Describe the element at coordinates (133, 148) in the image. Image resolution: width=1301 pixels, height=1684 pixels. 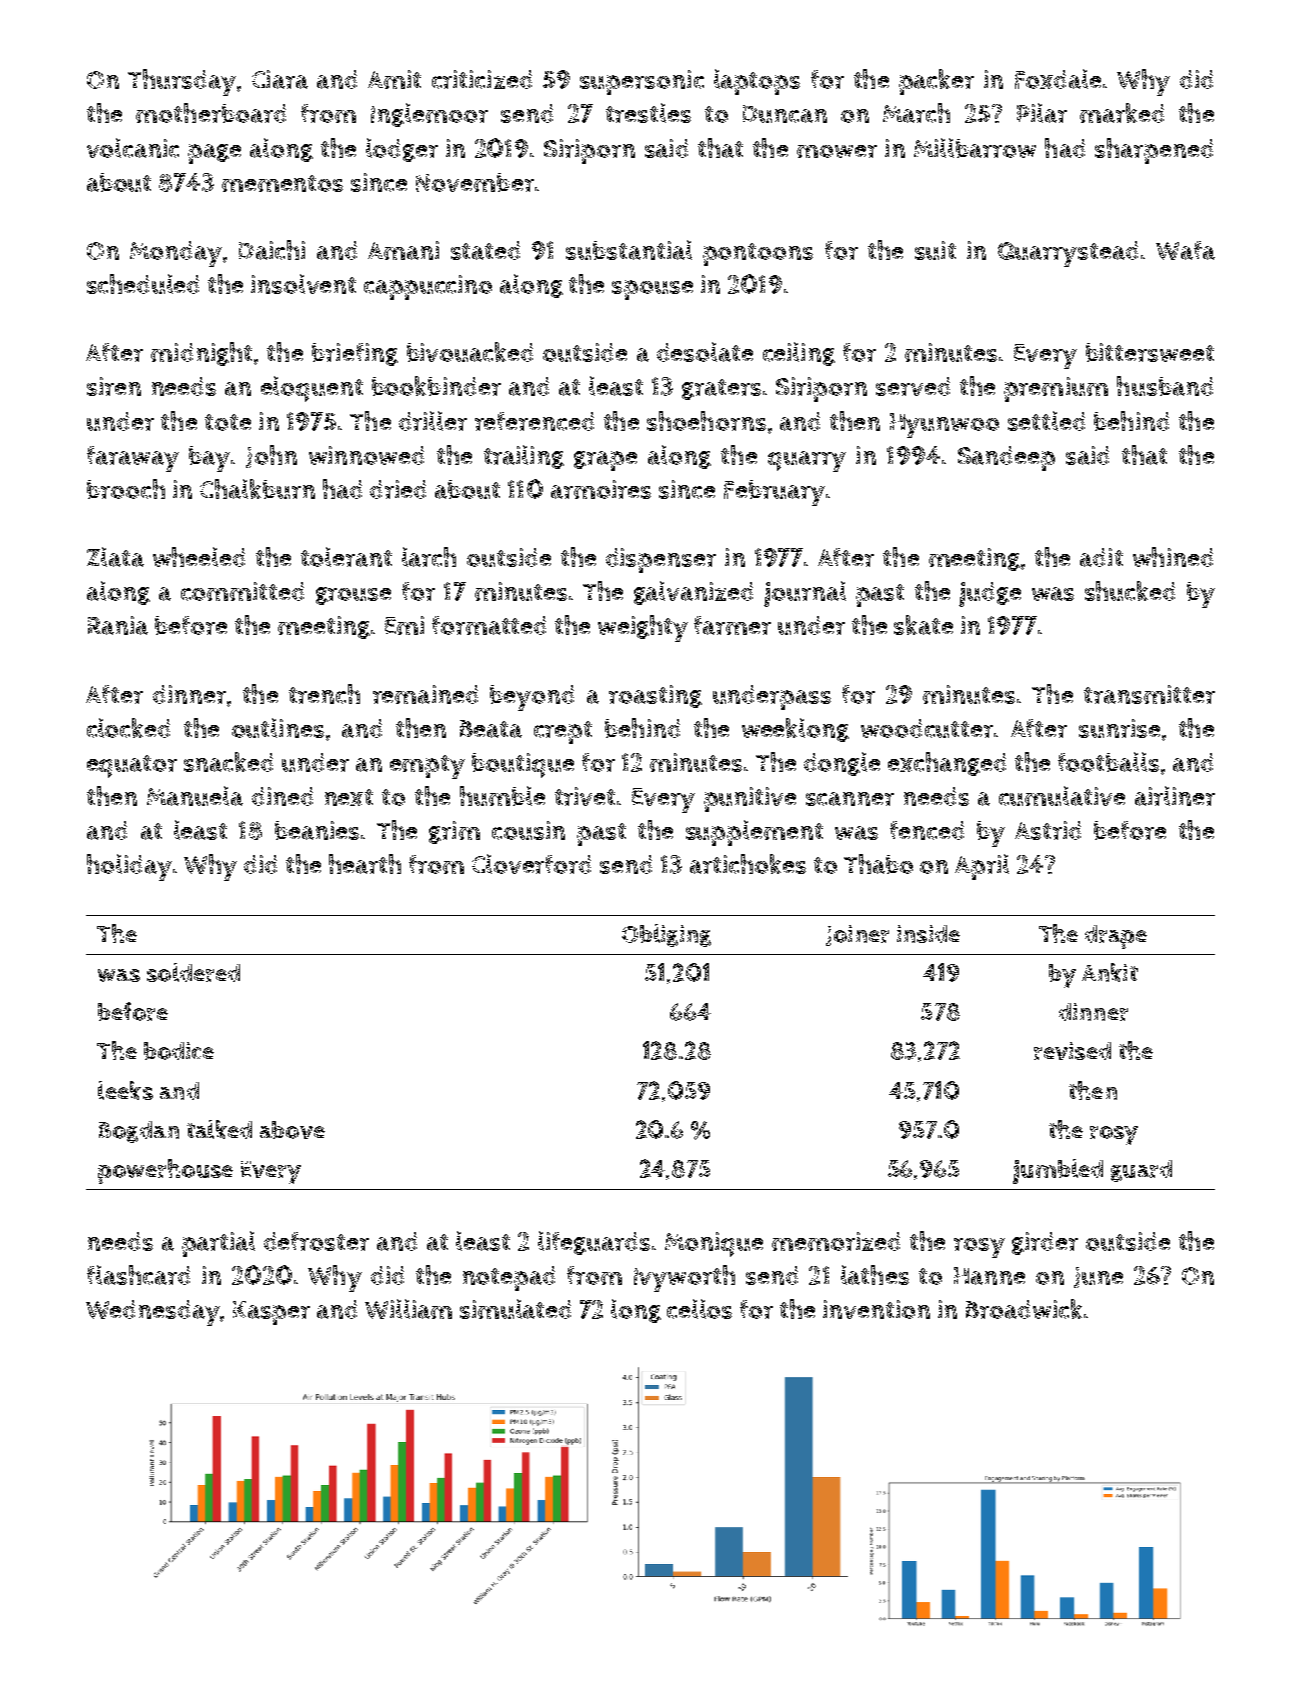
I see `volcanic` at that location.
